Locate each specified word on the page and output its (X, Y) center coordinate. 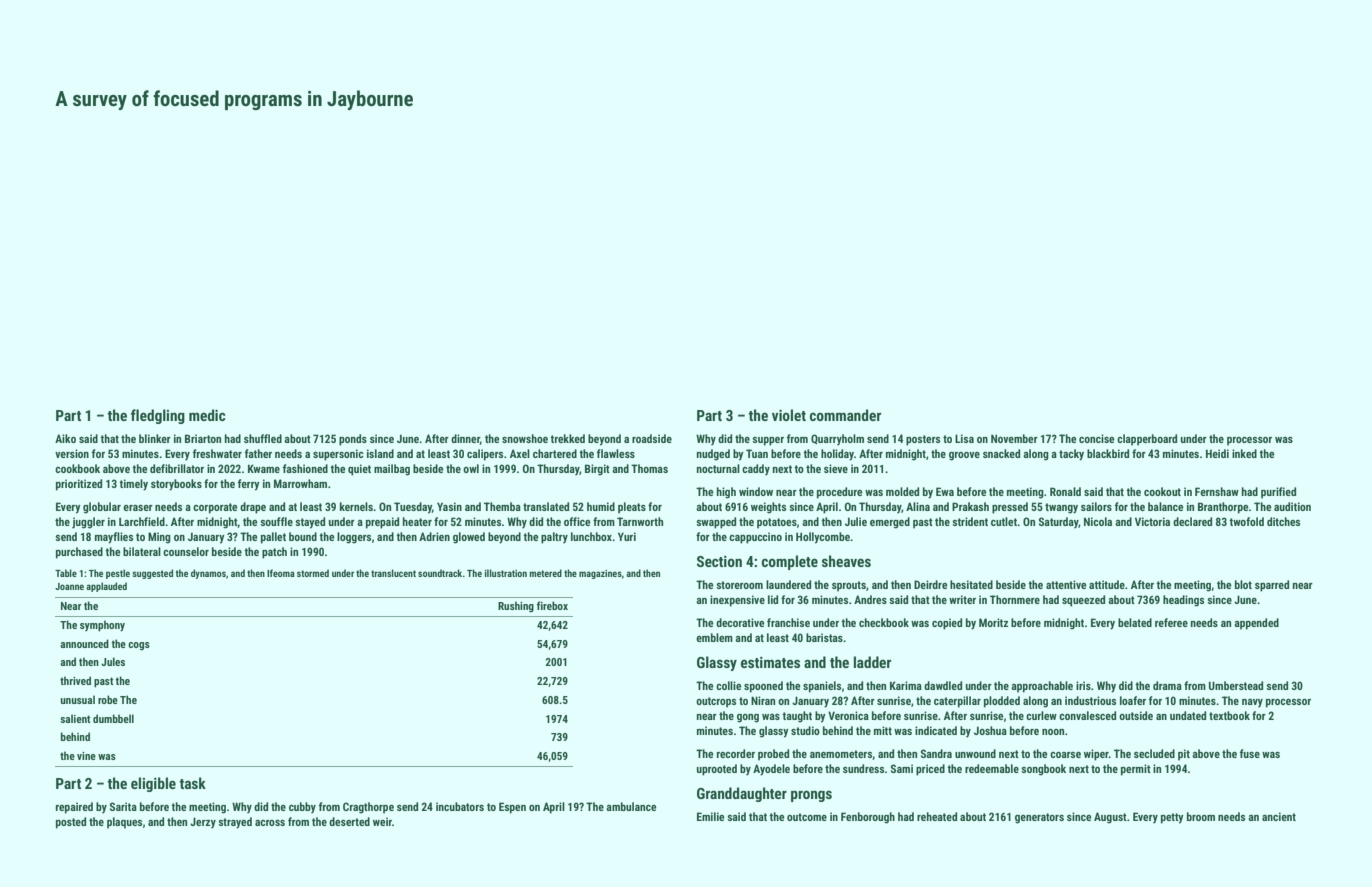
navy (1252, 703)
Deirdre (931, 584)
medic (207, 415)
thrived (75, 680)
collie (729, 685)
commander (845, 415)
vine (86, 756)
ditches (1283, 521)
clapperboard (1147, 440)
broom (1201, 816)
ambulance (631, 806)
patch (274, 553)
